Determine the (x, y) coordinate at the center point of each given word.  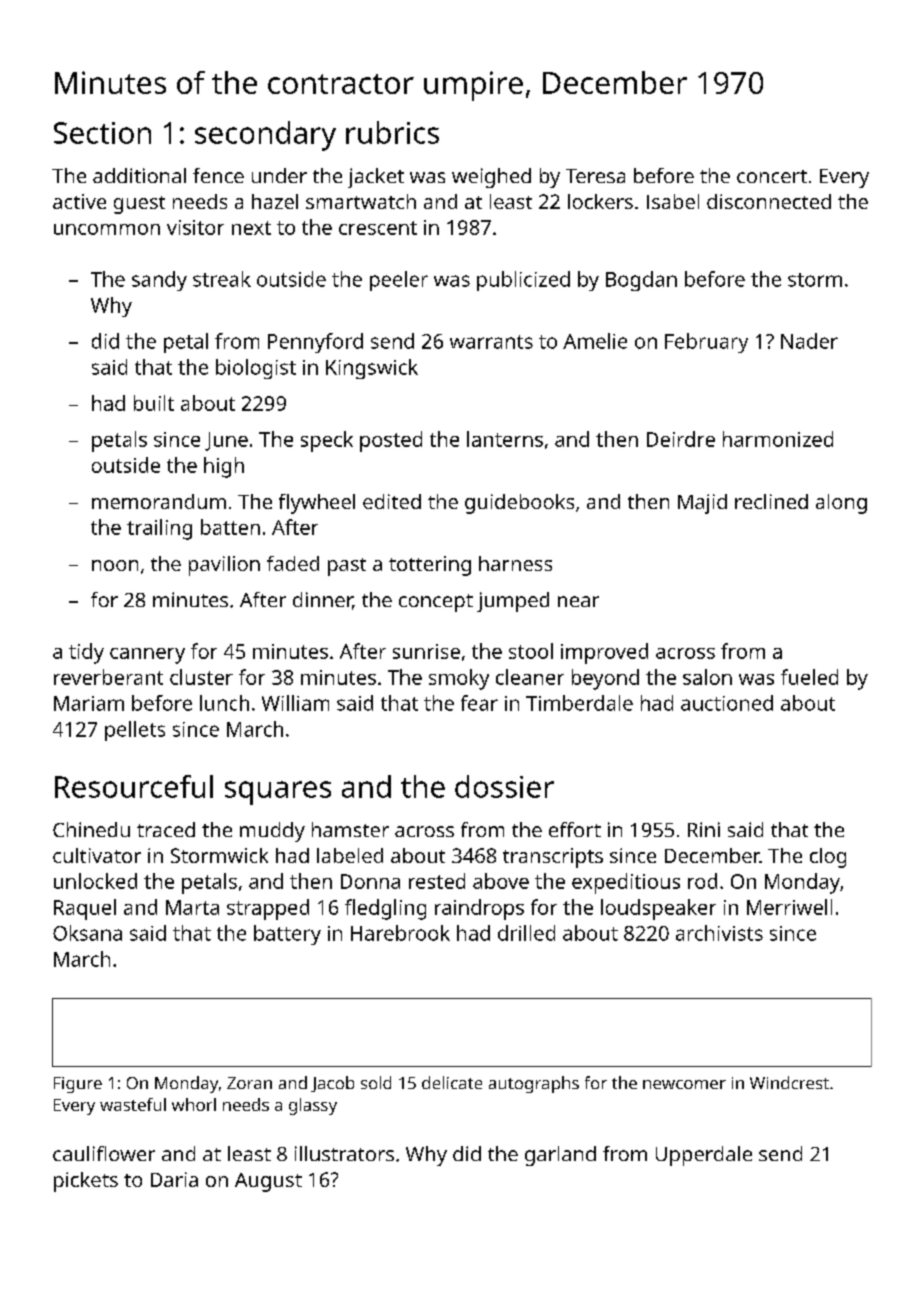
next (251, 228)
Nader (809, 341)
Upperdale (704, 1156)
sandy (159, 281)
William (295, 703)
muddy (272, 832)
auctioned (727, 703)
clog (828, 858)
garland (560, 1156)
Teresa (595, 176)
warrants (491, 342)
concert (772, 176)
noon (115, 565)
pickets (86, 1182)
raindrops (479, 909)
